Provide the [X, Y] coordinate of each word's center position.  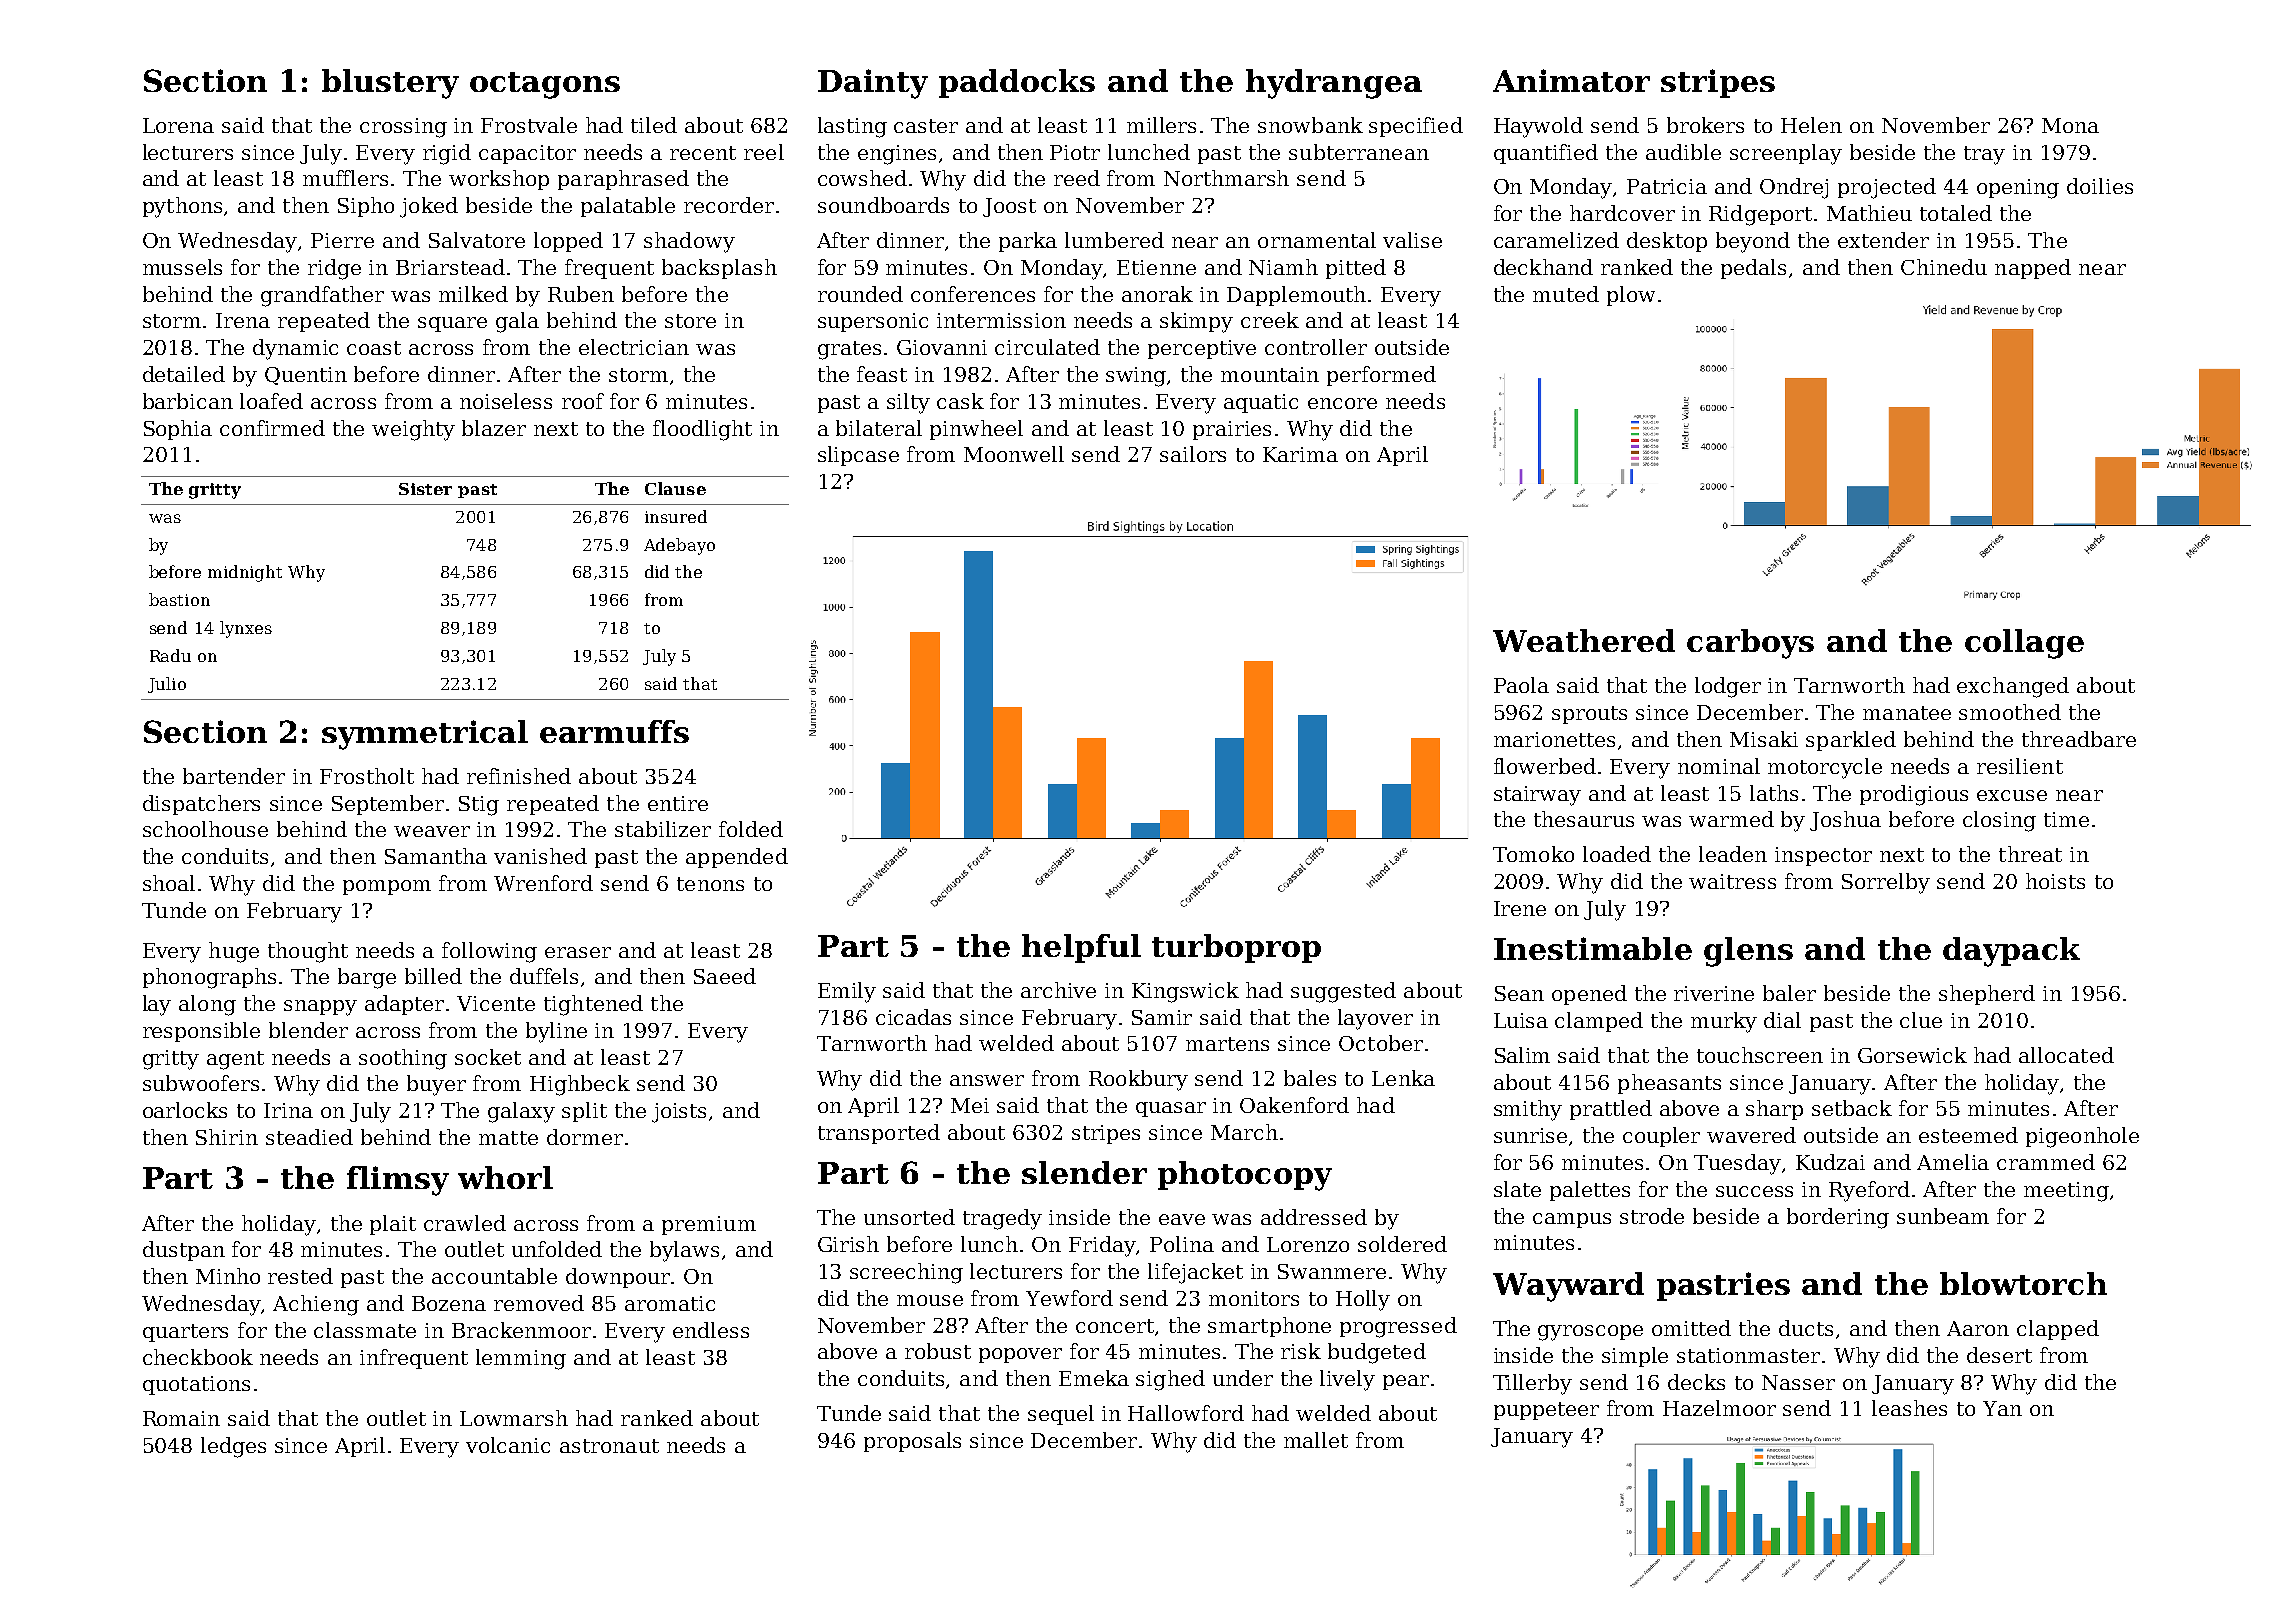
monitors [1254, 1298]
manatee [1907, 713]
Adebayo [679, 546]
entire [678, 803]
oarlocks [185, 1110]
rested [300, 1276]
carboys [1750, 644]
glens [1748, 952]
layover [1375, 1019]
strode [1652, 1216]
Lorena [178, 125]
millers [1161, 125]
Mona [2070, 125]
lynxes [246, 629]
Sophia [178, 430]
